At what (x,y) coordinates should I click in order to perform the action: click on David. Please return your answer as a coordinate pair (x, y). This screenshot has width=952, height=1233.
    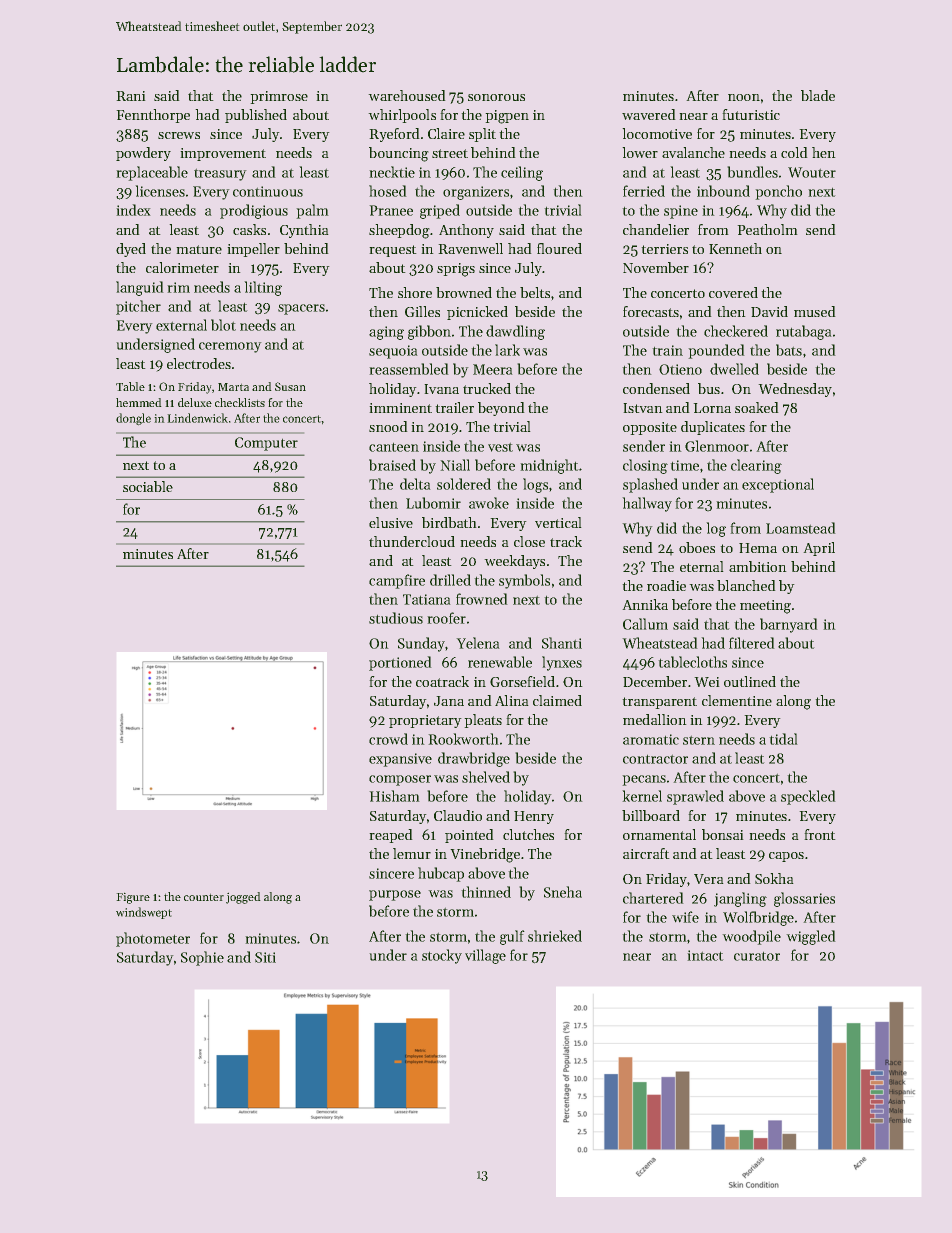
    Looking at the image, I should click on (769, 311).
